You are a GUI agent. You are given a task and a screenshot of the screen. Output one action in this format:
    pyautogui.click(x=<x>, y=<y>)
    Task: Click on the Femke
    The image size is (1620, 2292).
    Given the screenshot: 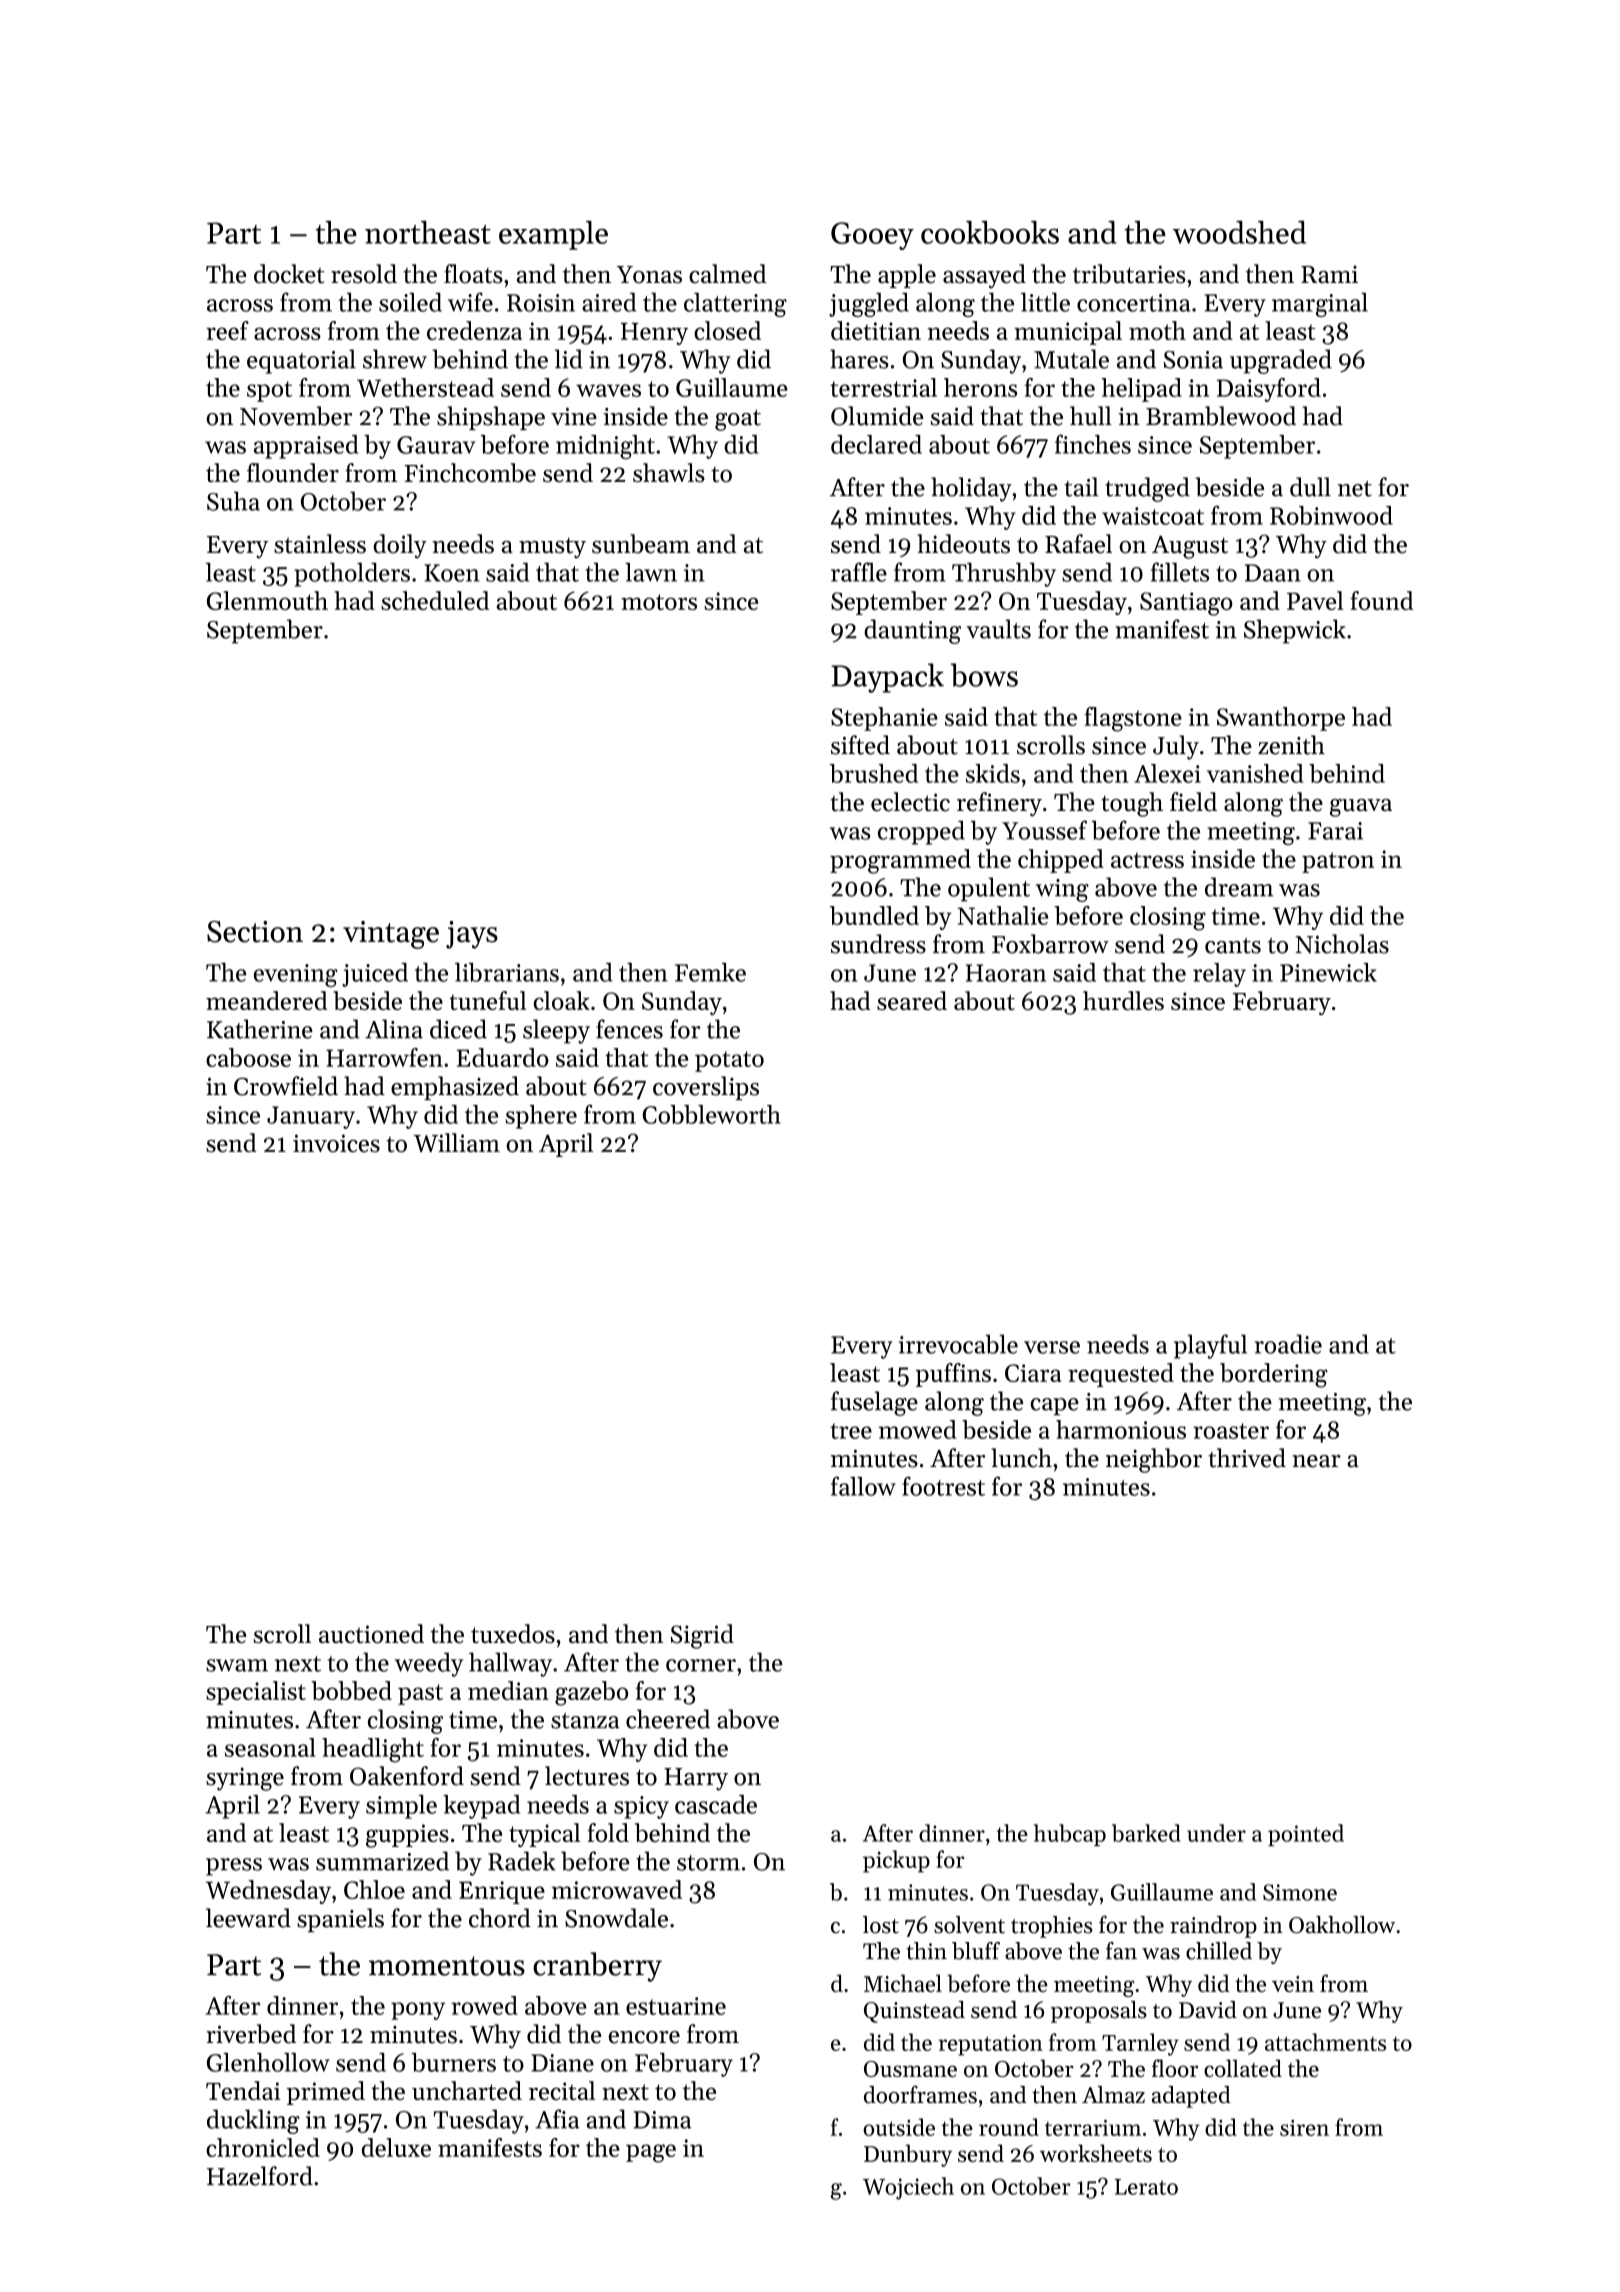 What is the action you would take?
    pyautogui.click(x=710, y=972)
